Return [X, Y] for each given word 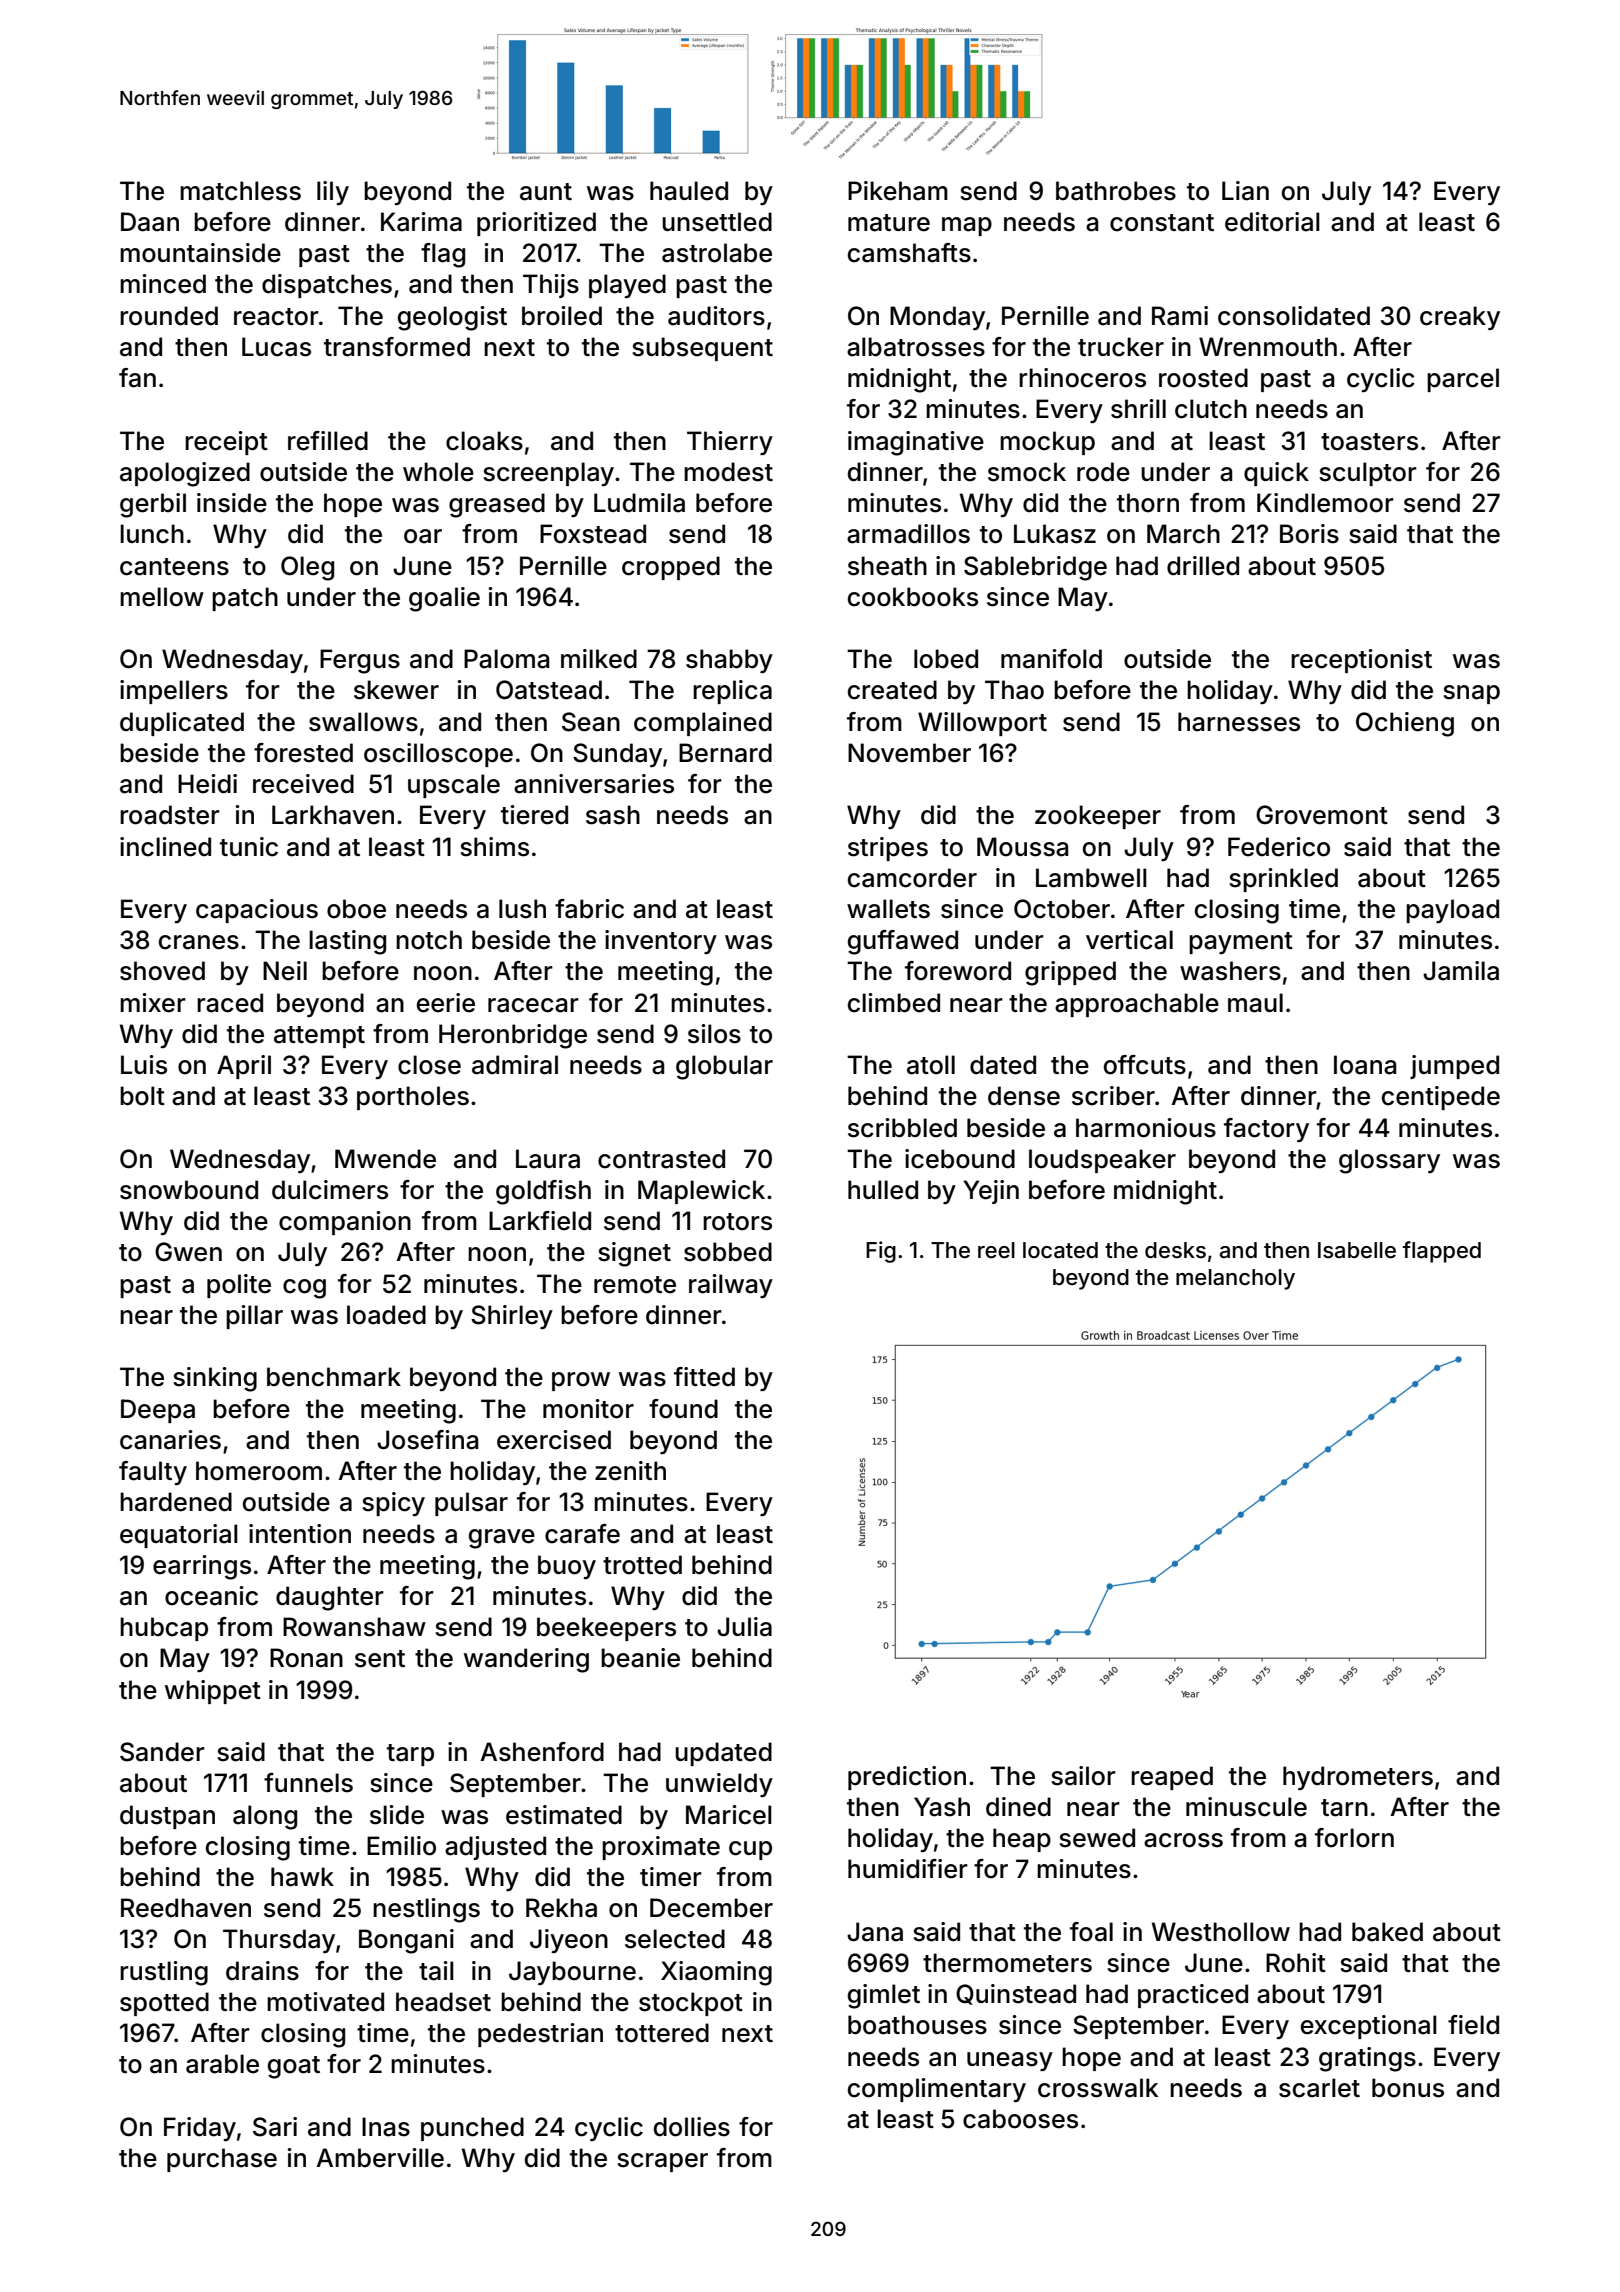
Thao [1014, 690]
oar [423, 536]
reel [996, 1250]
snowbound [189, 1190]
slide [397, 1815]
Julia [744, 1627]
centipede [1441, 1098]
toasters [1369, 442]
